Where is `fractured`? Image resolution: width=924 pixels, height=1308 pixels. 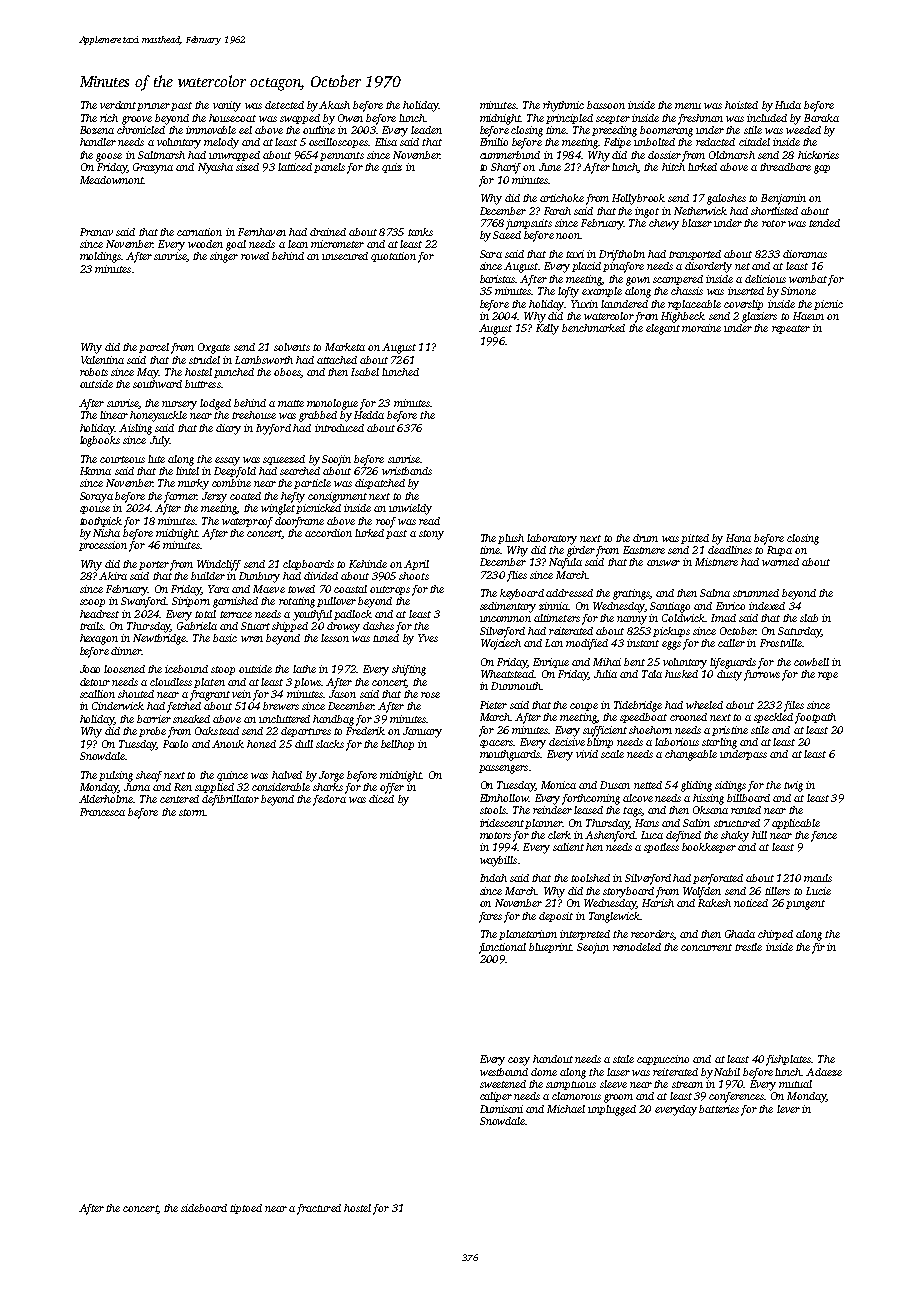
fractured is located at coordinates (319, 1209).
